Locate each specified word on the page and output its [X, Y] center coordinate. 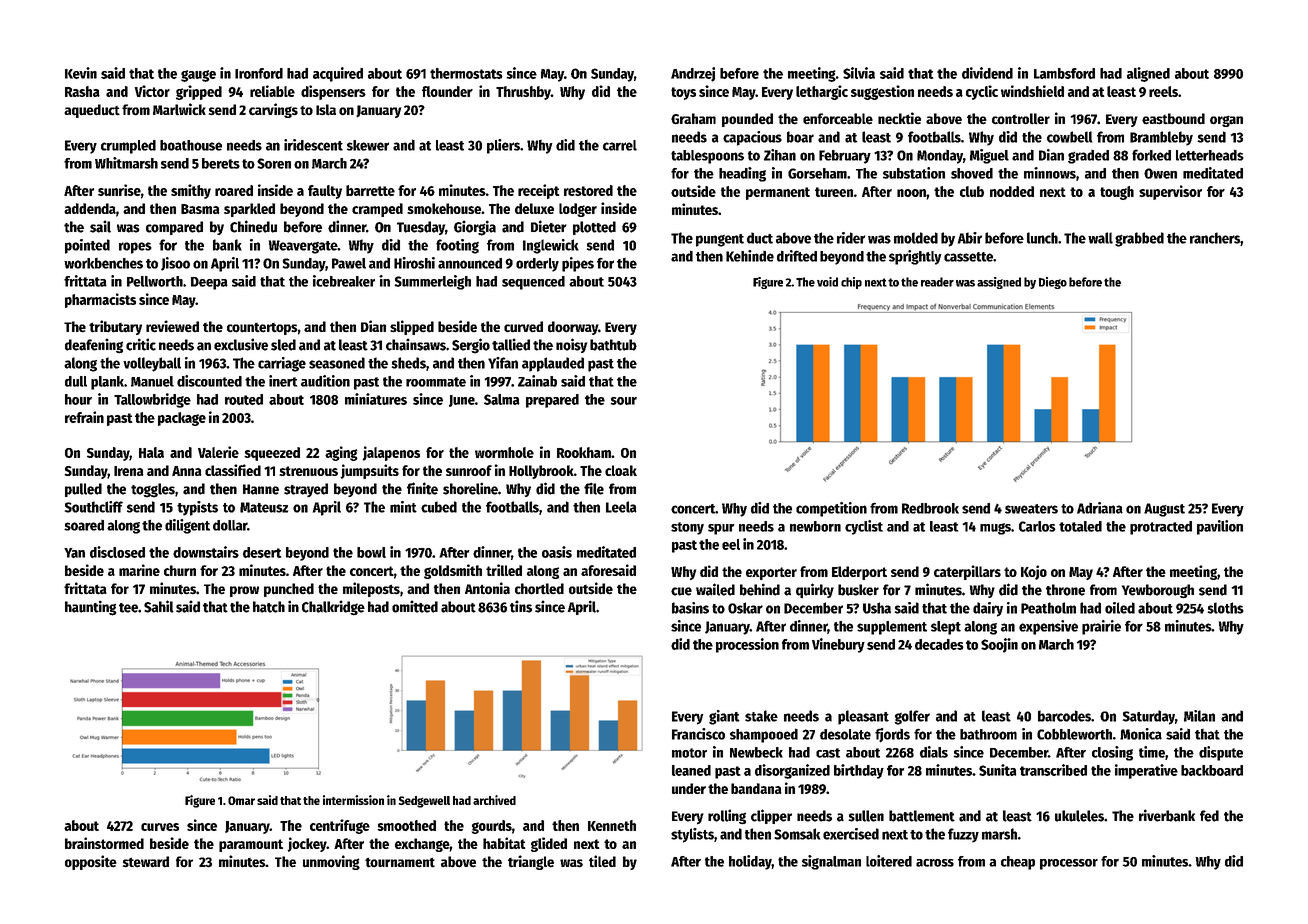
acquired [338, 74]
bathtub [613, 345]
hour [78, 399]
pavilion [1220, 527]
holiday [750, 862]
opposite [91, 862]
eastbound [1173, 119]
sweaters [1031, 509]
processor [1069, 864]
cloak [621, 470]
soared [84, 525]
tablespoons [707, 157]
